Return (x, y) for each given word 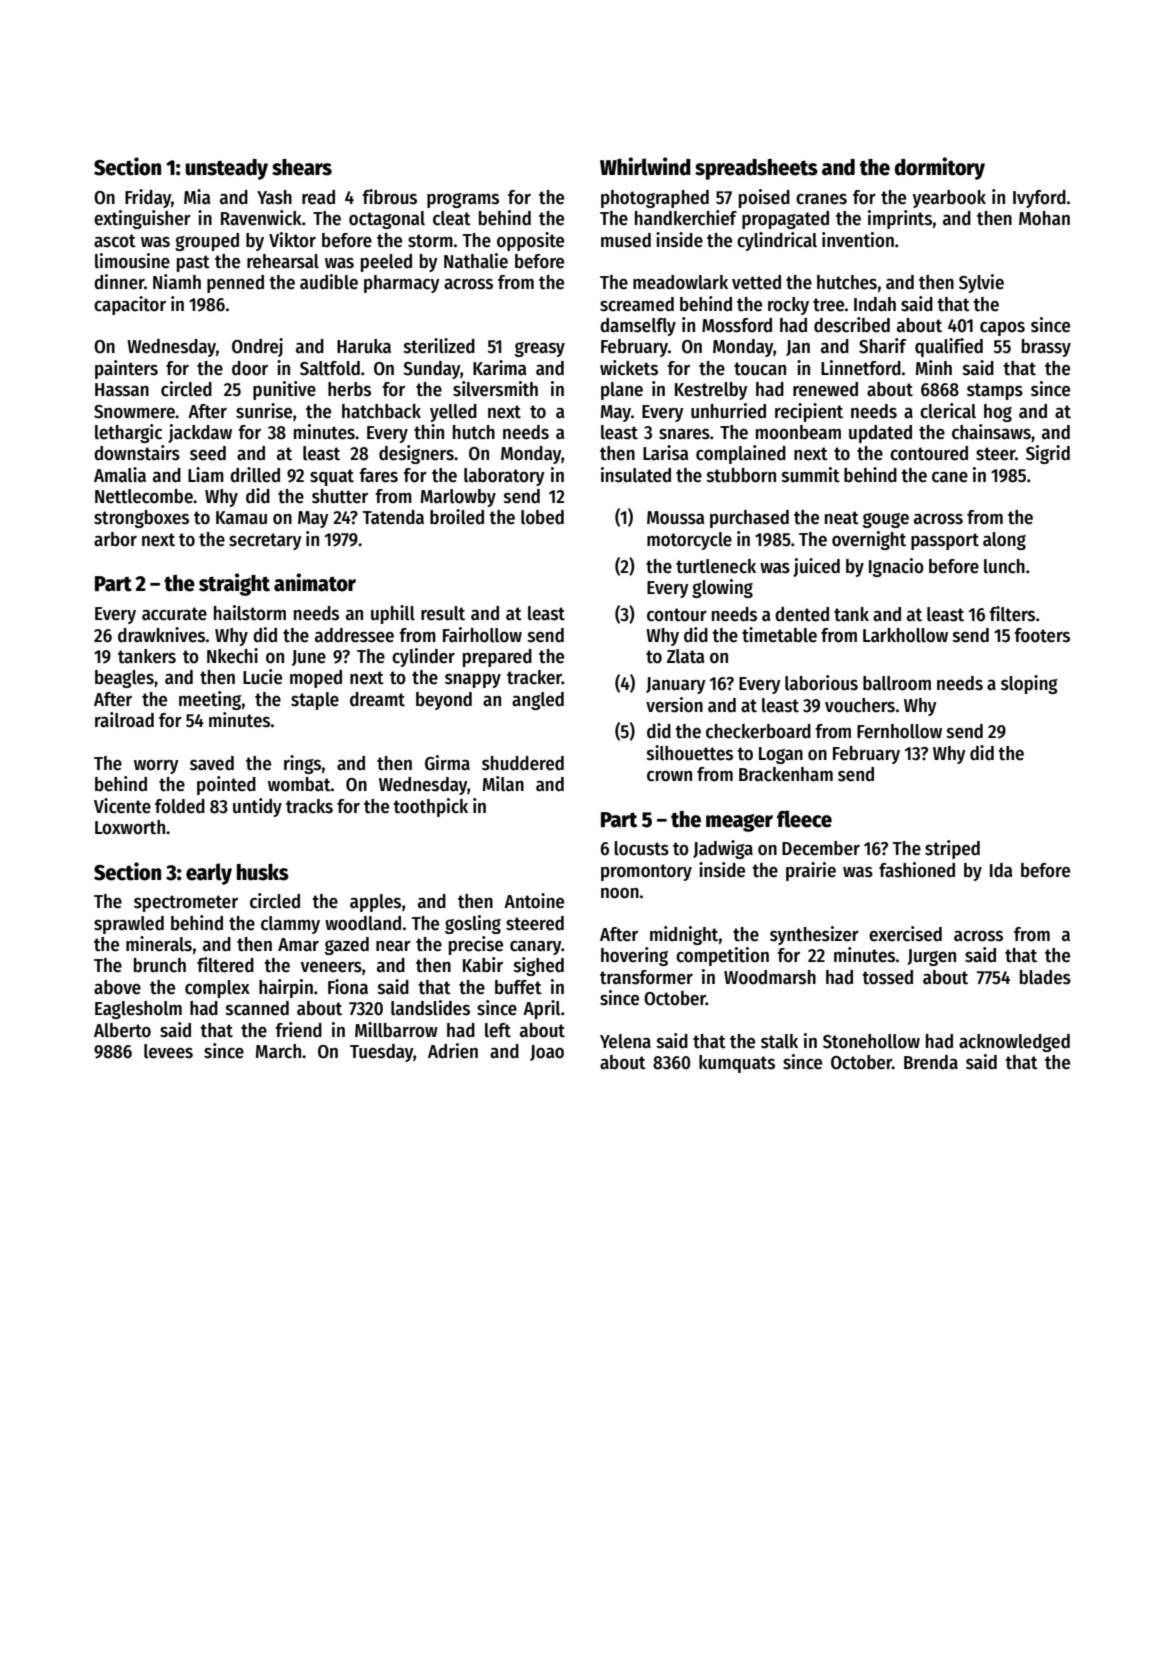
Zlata (685, 656)
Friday (148, 198)
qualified (949, 347)
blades (1045, 977)
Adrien (453, 1051)
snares (684, 434)
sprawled (129, 925)
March (278, 1051)
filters (1012, 614)
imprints (900, 219)
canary (535, 948)
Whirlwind (645, 166)
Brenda (931, 1062)
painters (126, 369)
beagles (124, 679)
